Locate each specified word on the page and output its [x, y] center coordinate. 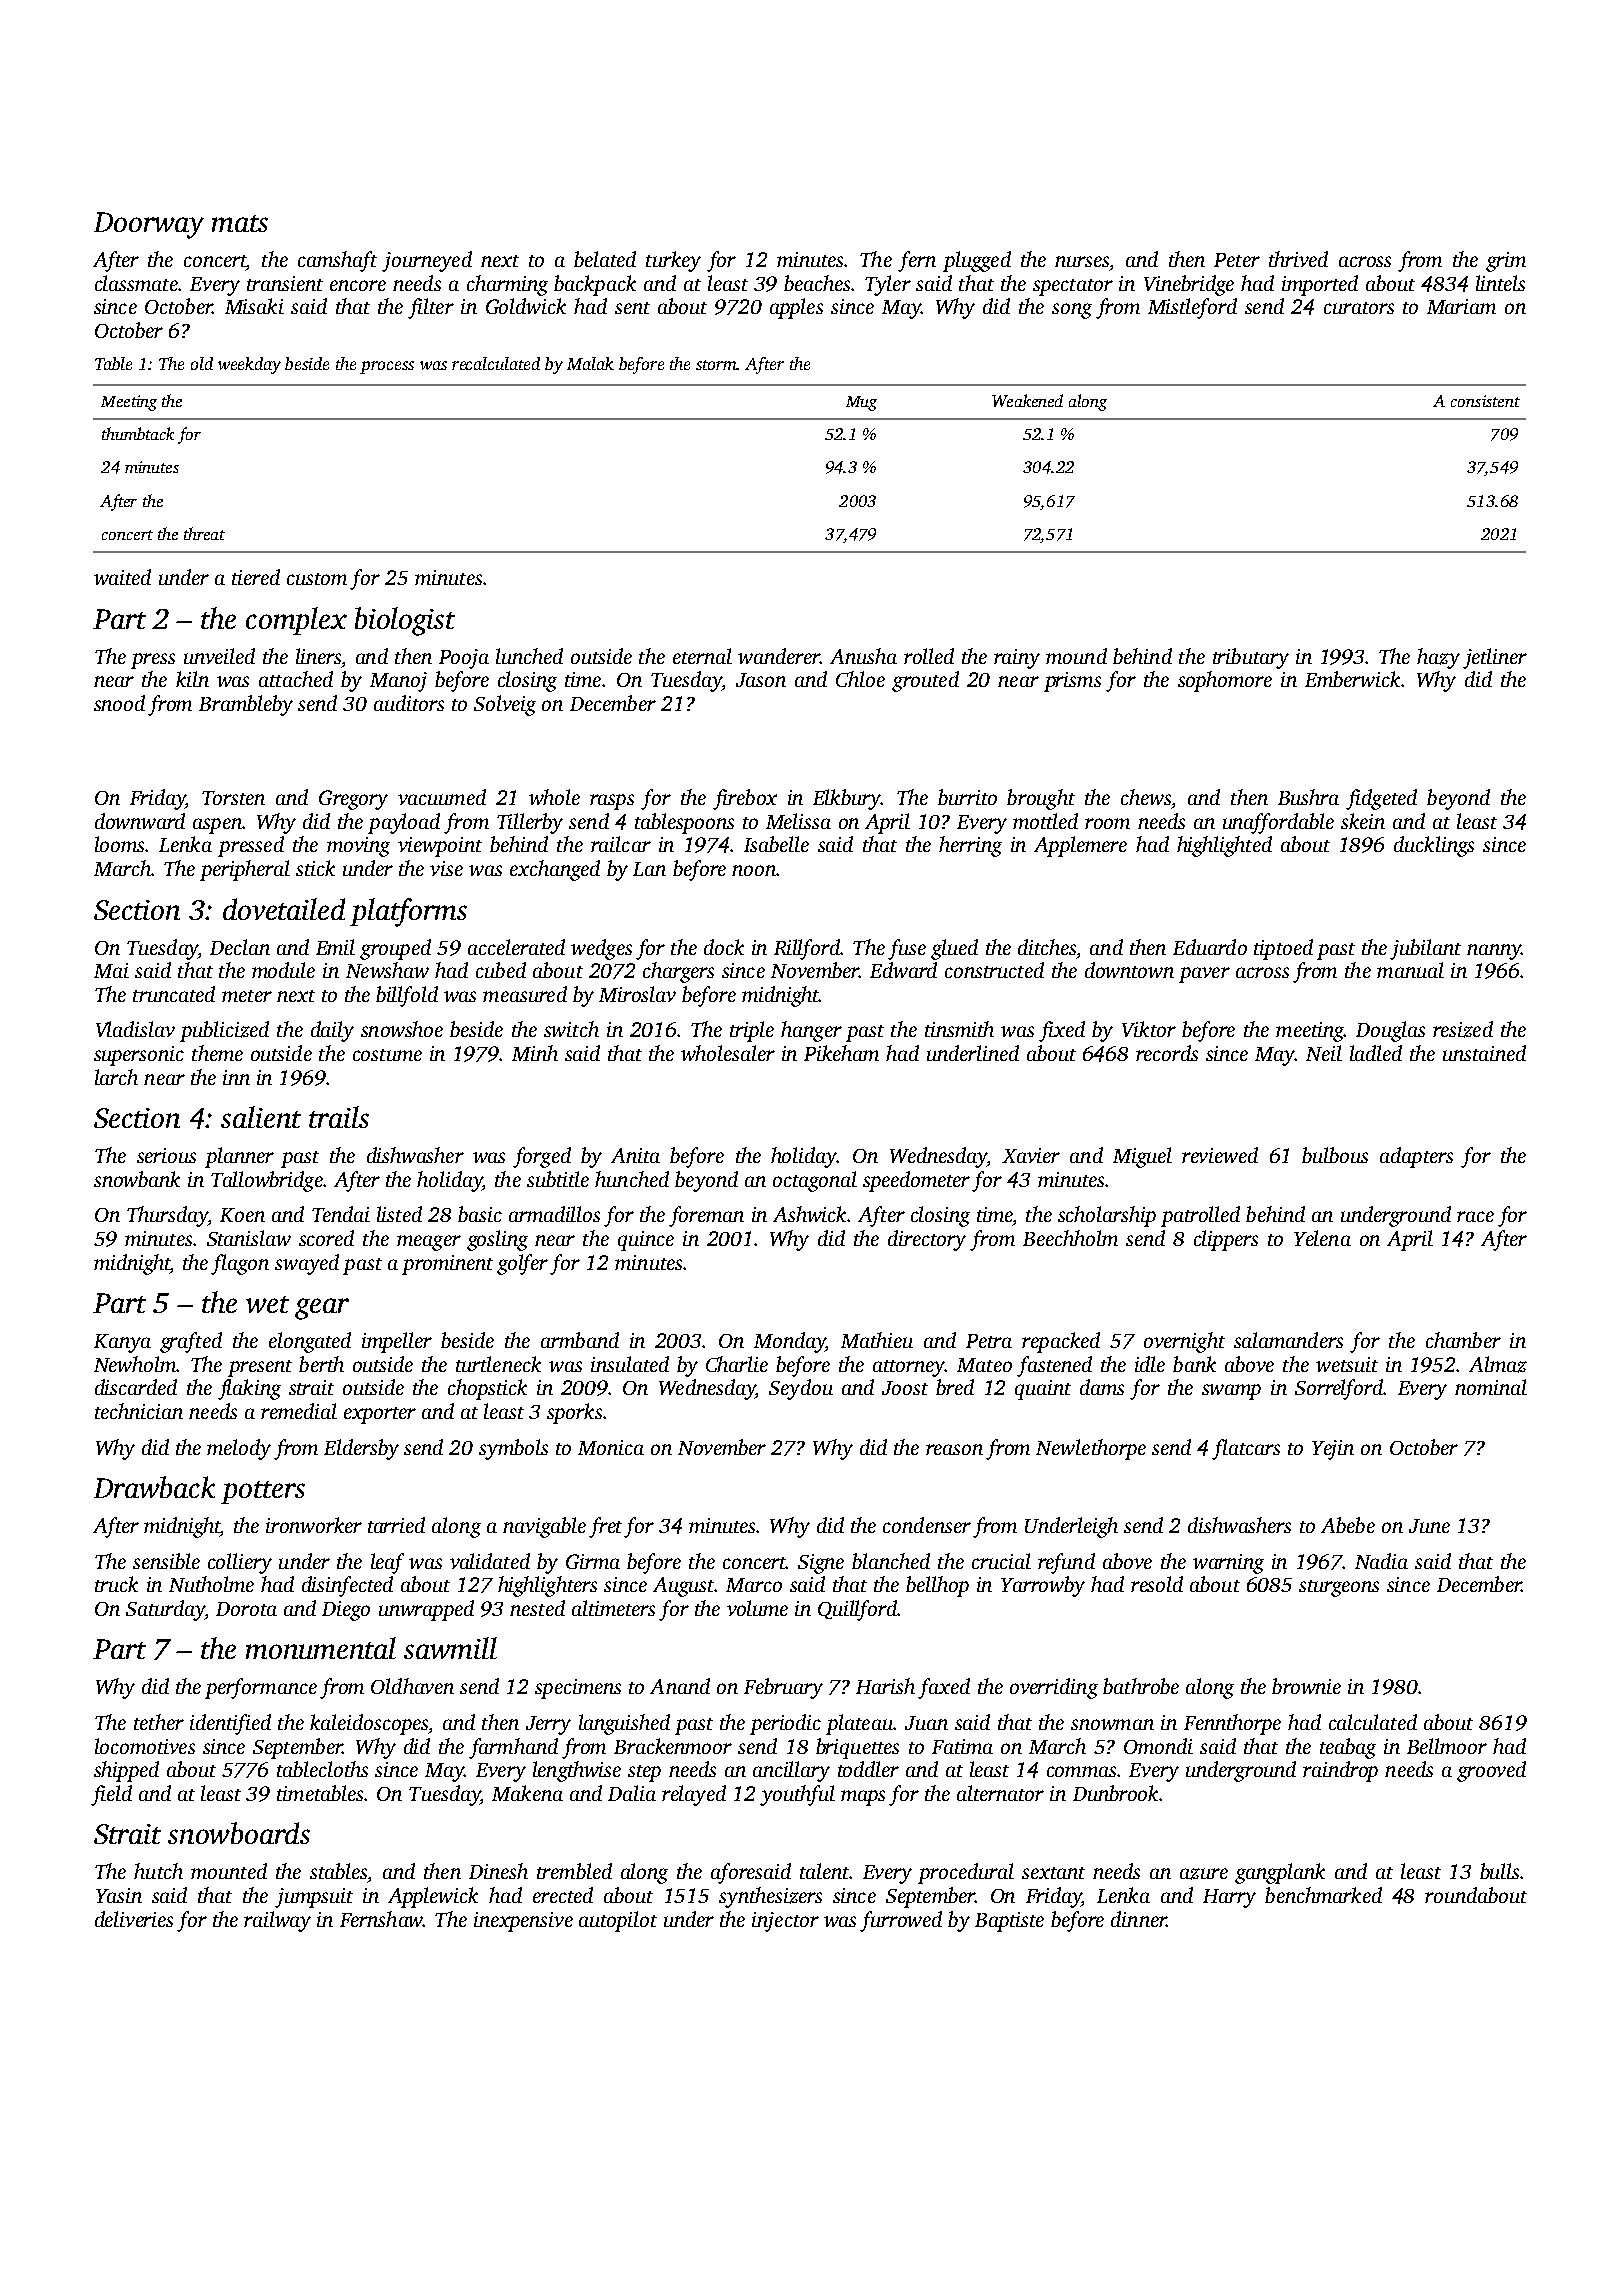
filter [431, 308]
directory [927, 1240]
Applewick [433, 1897]
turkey [673, 261]
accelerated [516, 947]
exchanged [555, 870]
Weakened [1027, 400]
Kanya [122, 1343]
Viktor [1149, 1029]
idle [1150, 1364]
